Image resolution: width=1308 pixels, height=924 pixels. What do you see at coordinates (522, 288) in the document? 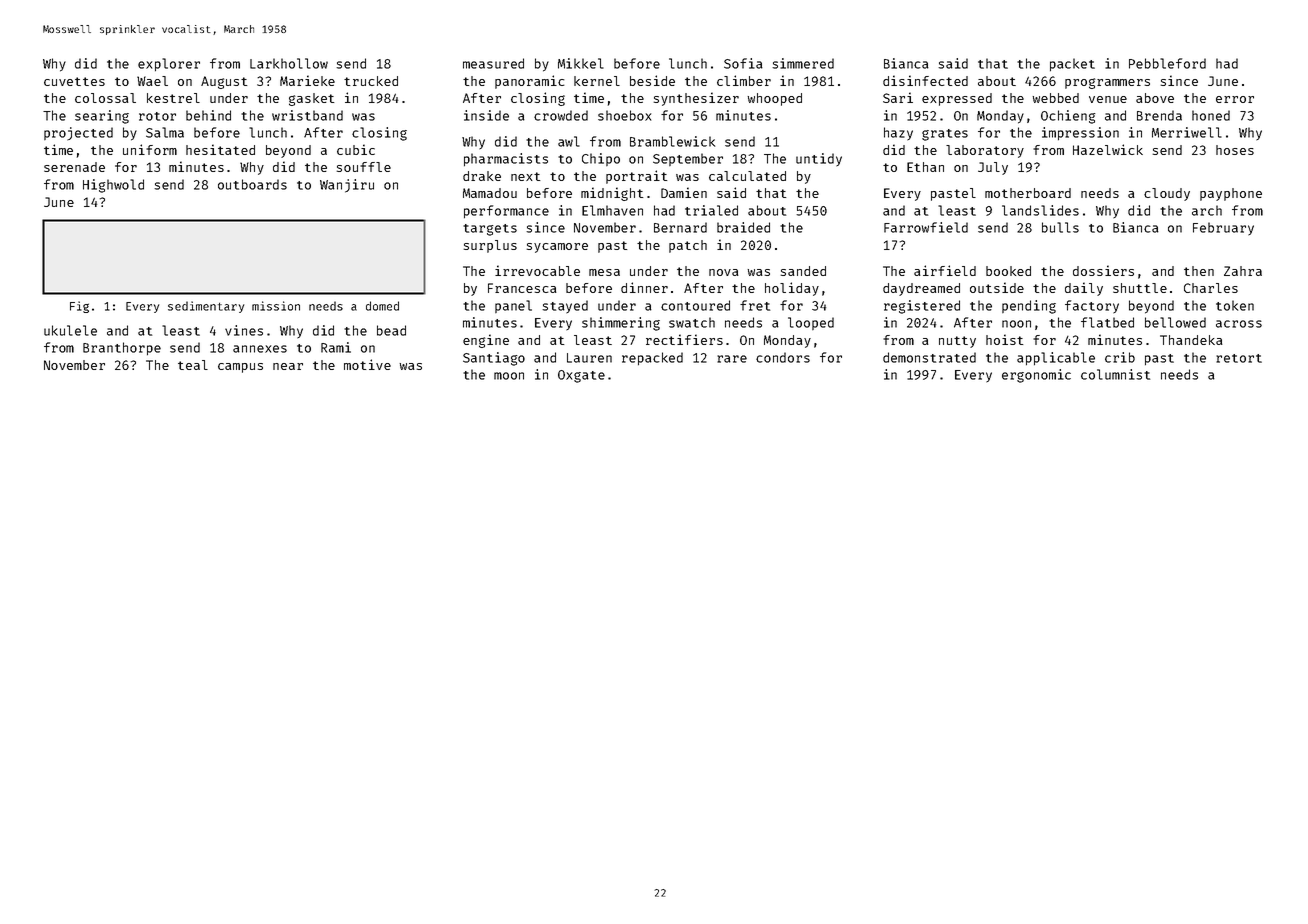
I see `Francesca` at bounding box center [522, 288].
